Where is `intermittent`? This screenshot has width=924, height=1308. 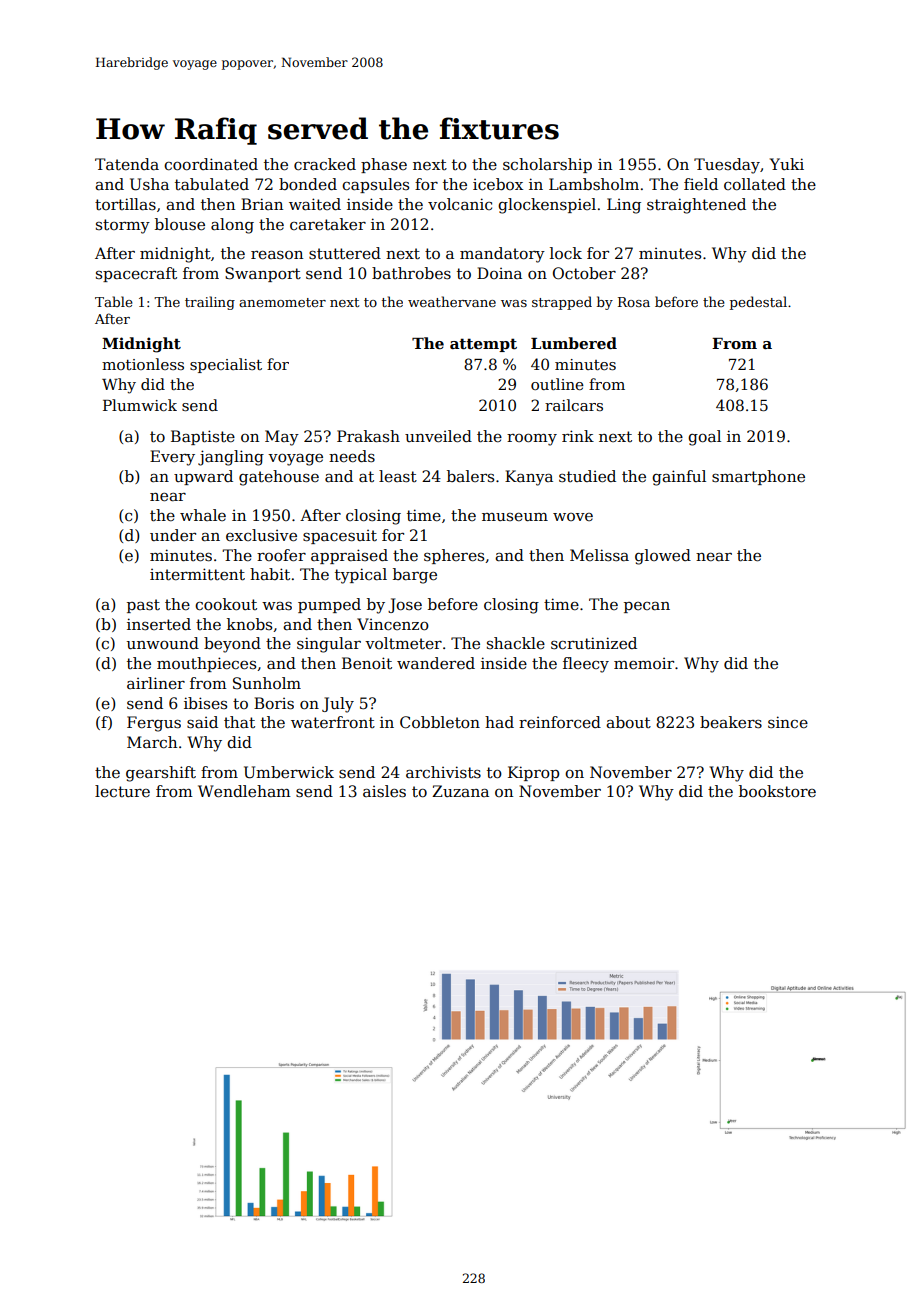 intermittent is located at coordinates (197, 574).
